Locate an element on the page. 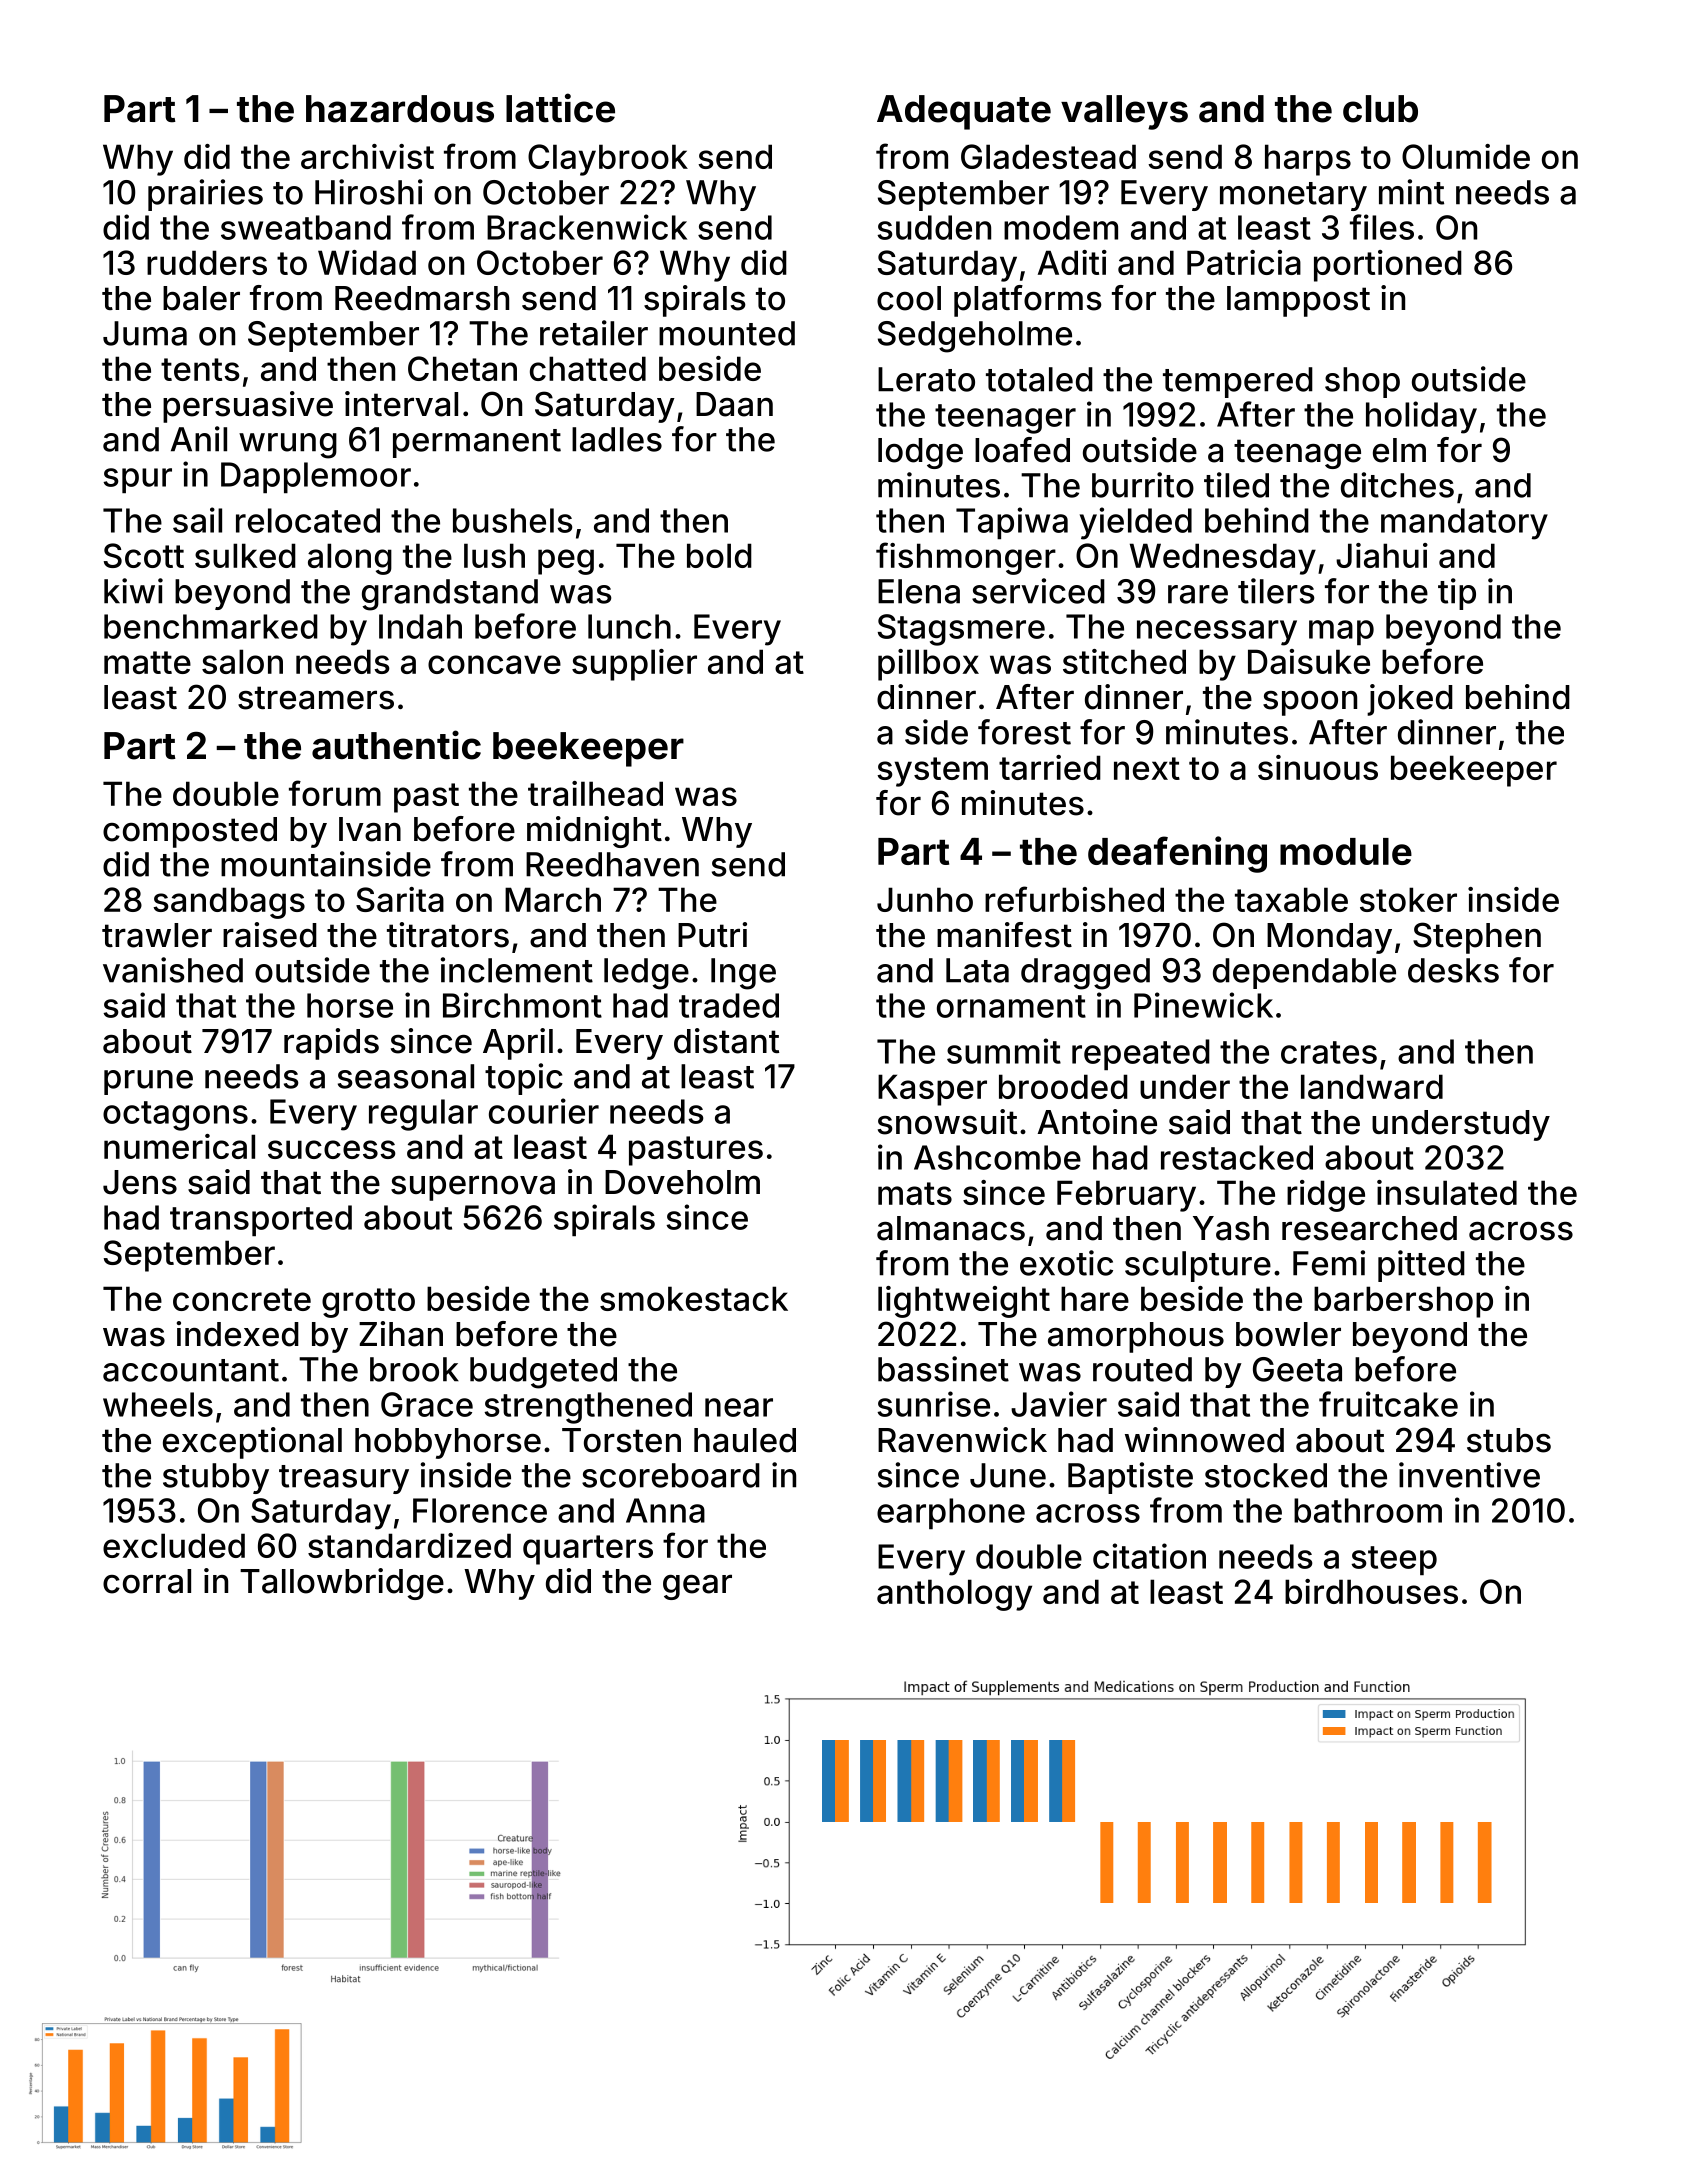 This image has height=2178, width=1683. corral is located at coordinates (147, 1581).
